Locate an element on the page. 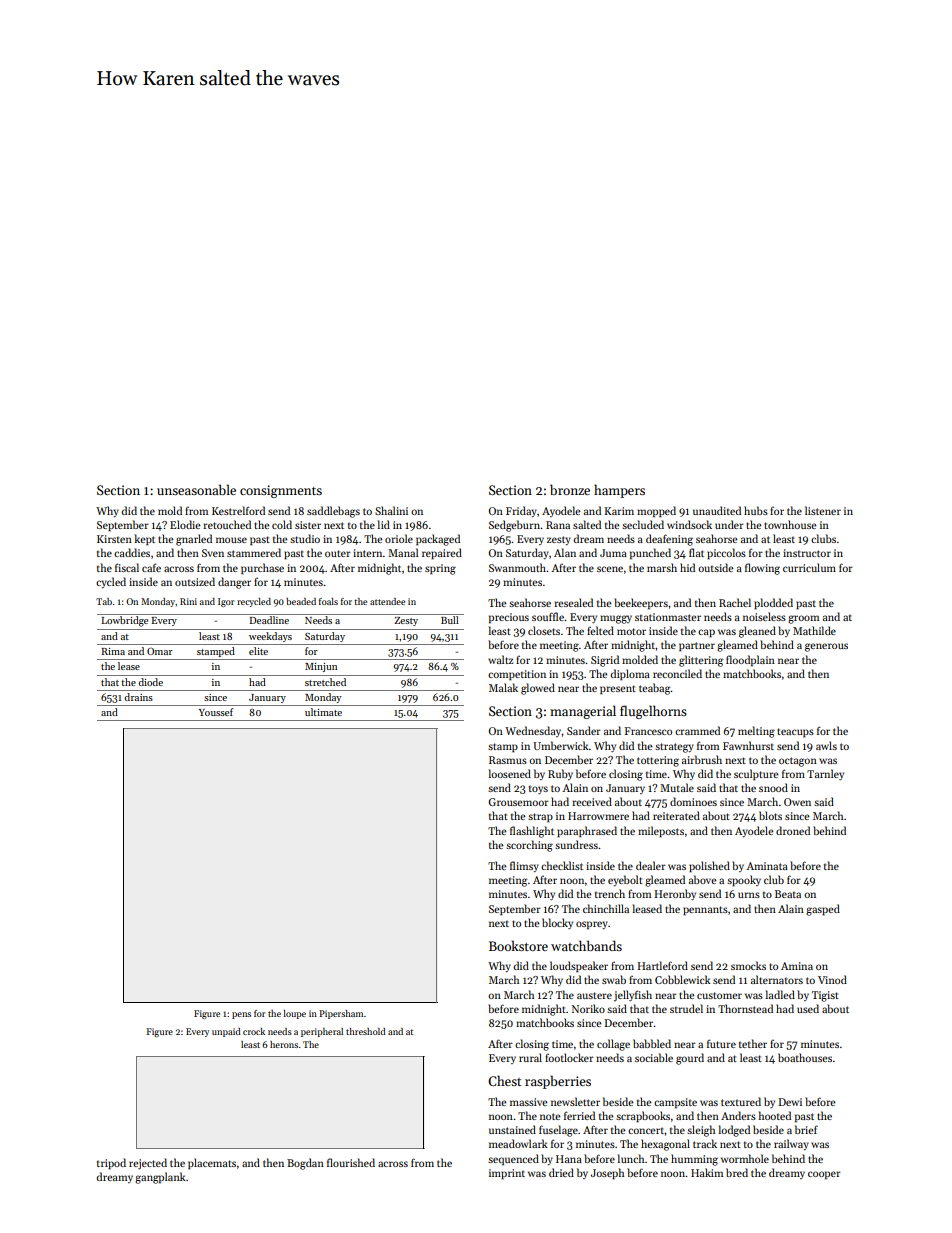 The width and height of the image is (952, 1233). unseasonable is located at coordinates (196, 489).
